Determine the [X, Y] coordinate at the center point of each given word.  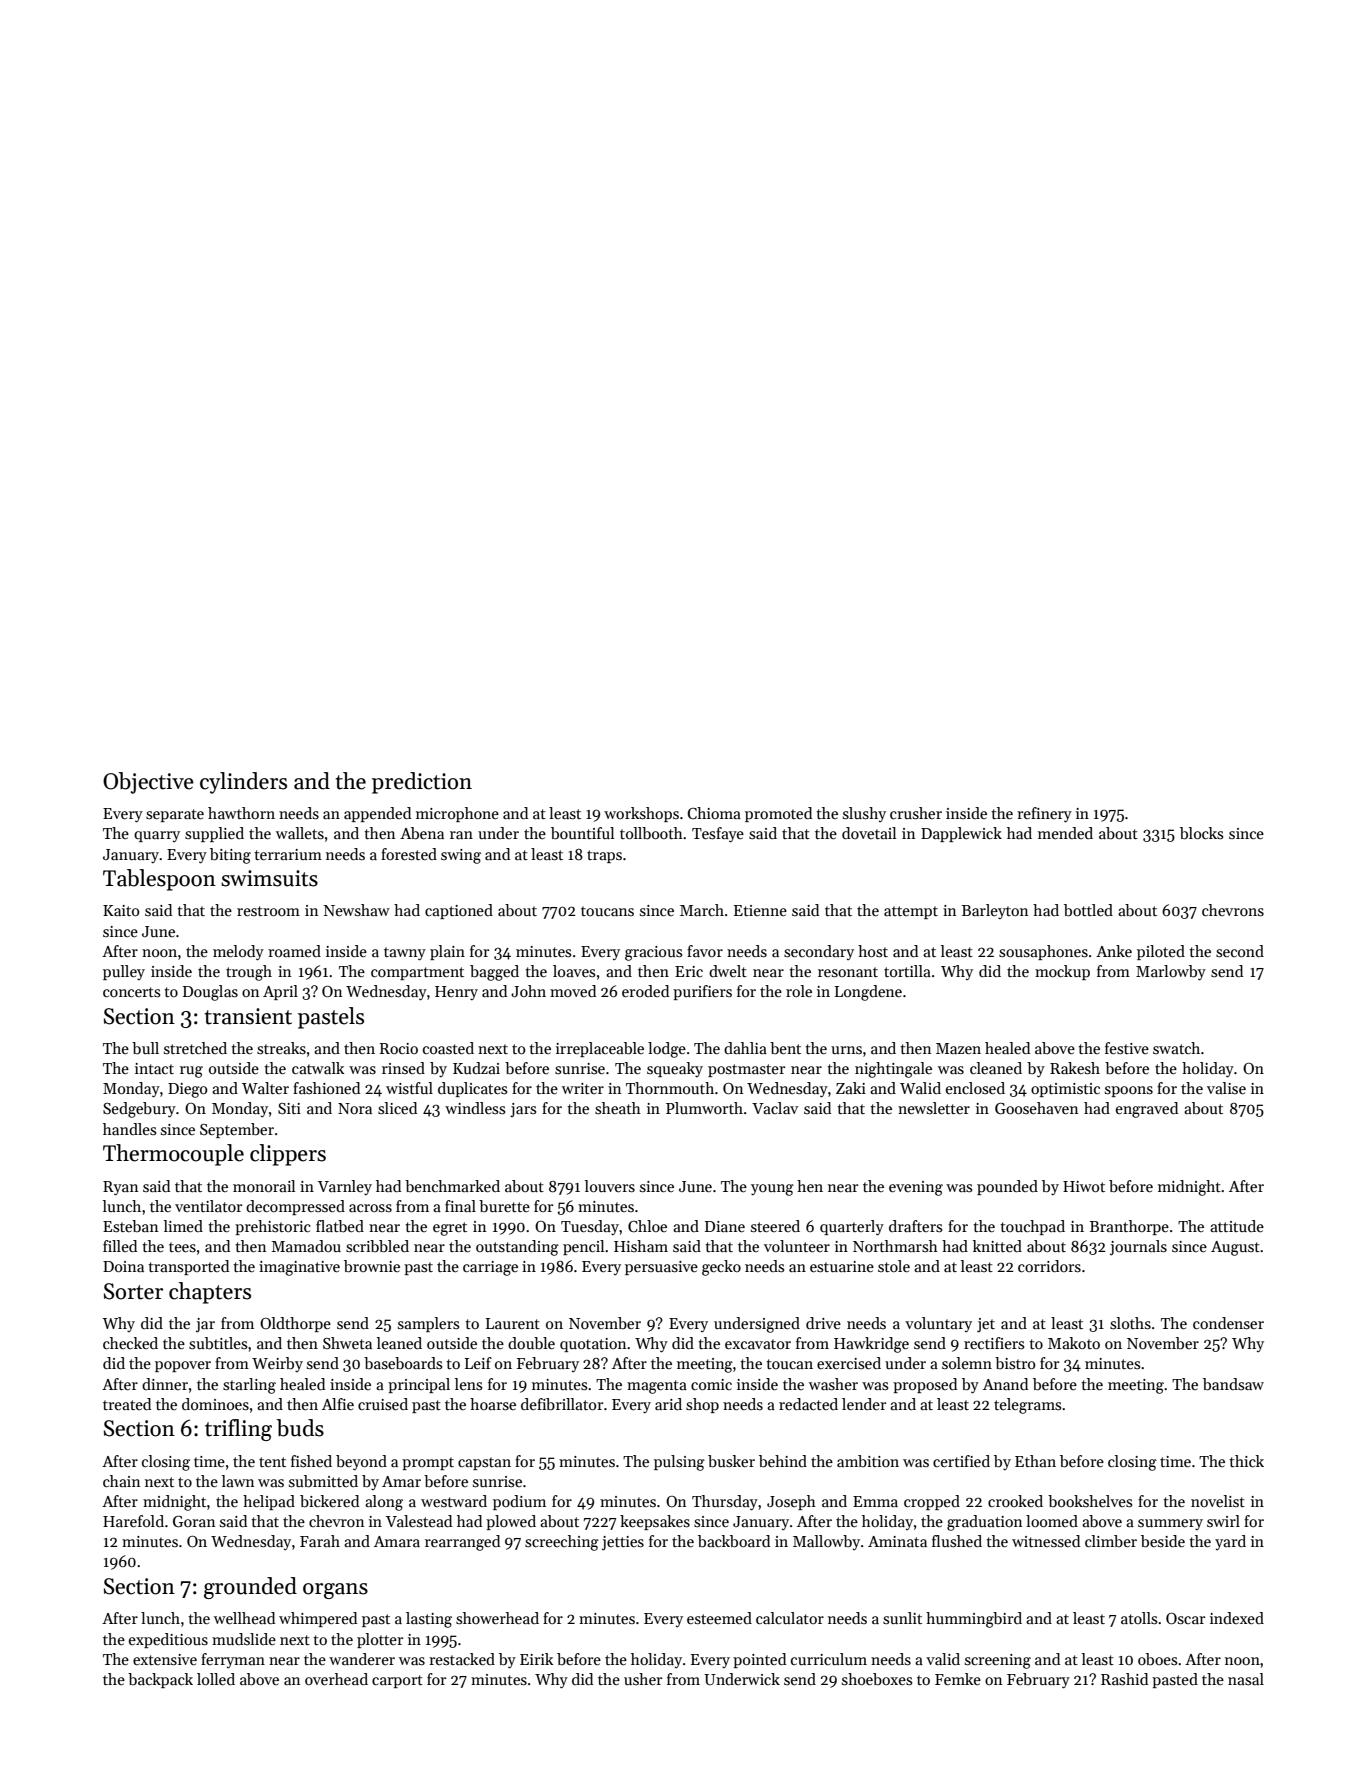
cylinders [243, 783]
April [280, 992]
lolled [216, 1679]
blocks [1201, 833]
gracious [653, 953]
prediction [422, 783]
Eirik [536, 1659]
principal [419, 1385]
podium [519, 1502]
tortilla [907, 971]
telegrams [1027, 1406]
